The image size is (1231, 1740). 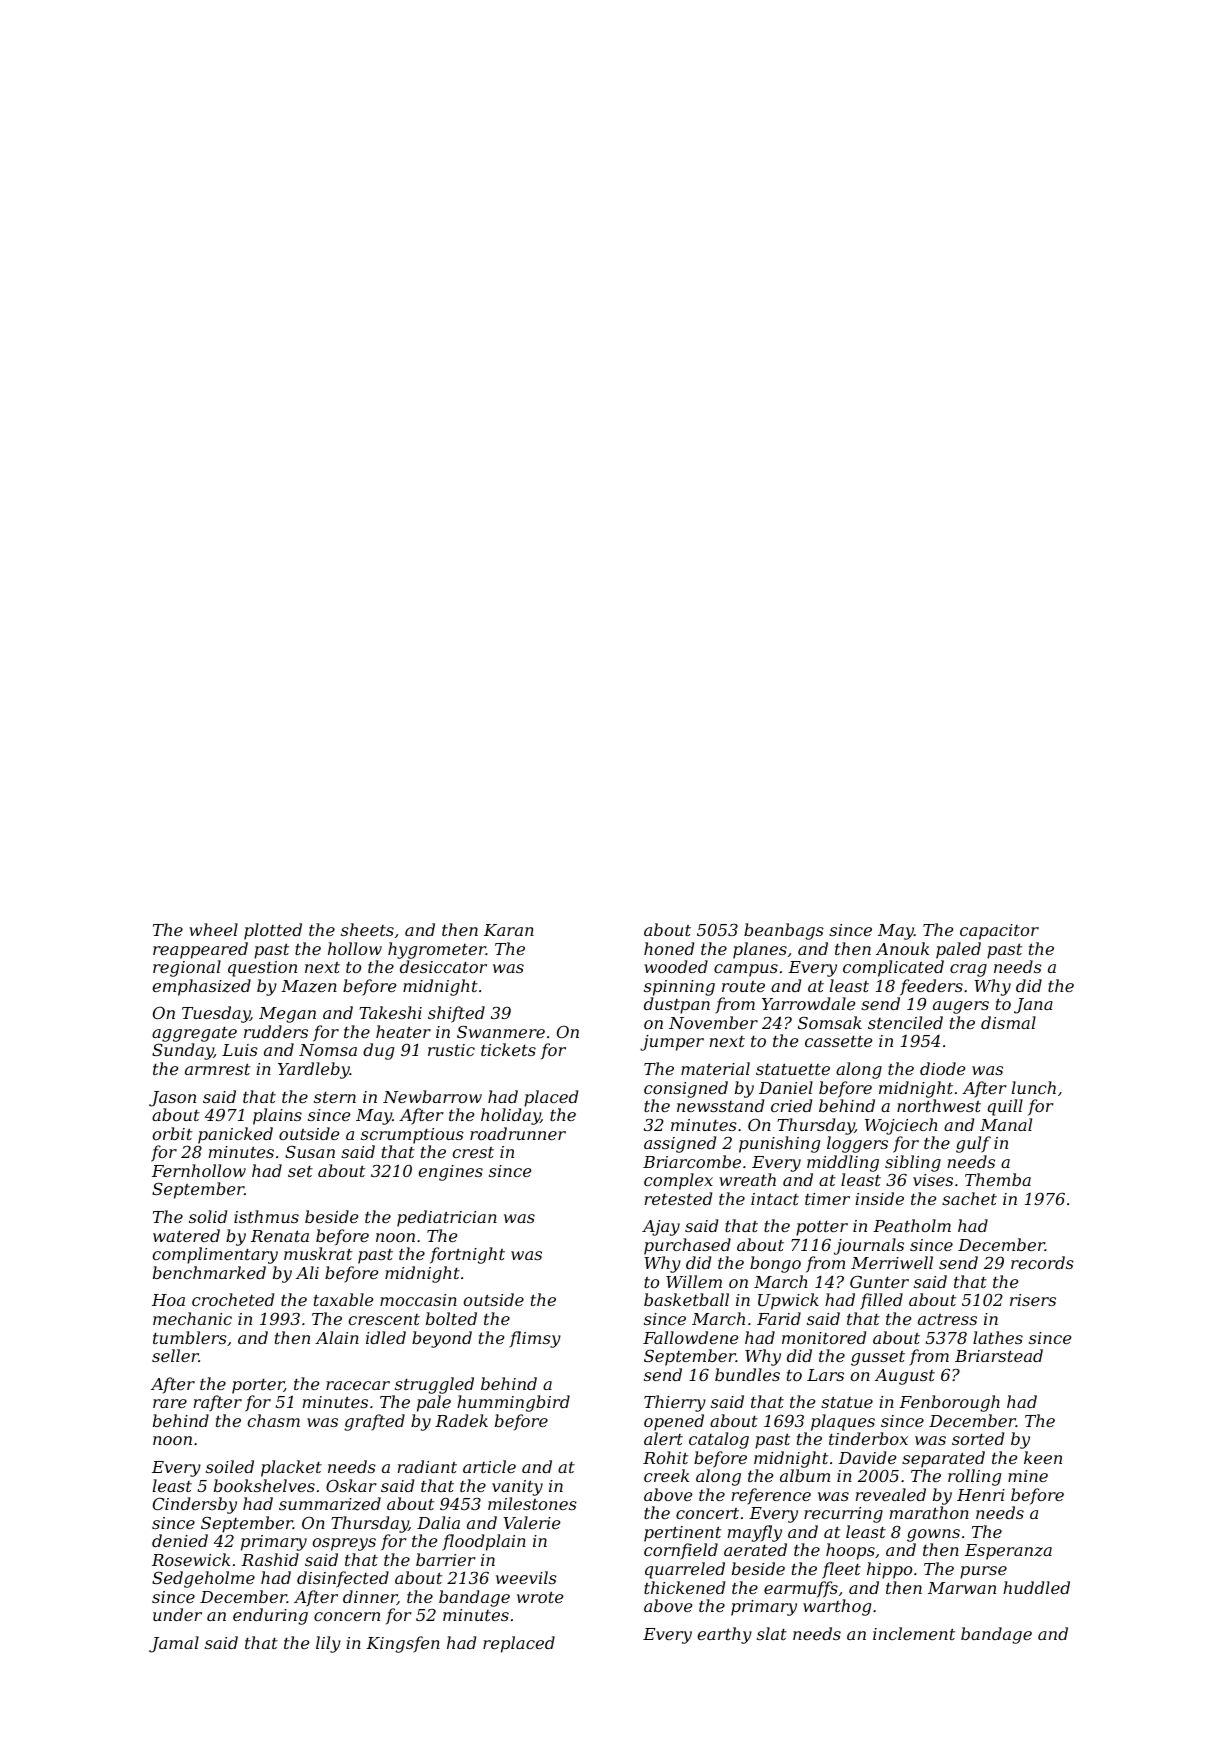 What do you see at coordinates (191, 1559) in the image?
I see `Rosewick` at bounding box center [191, 1559].
